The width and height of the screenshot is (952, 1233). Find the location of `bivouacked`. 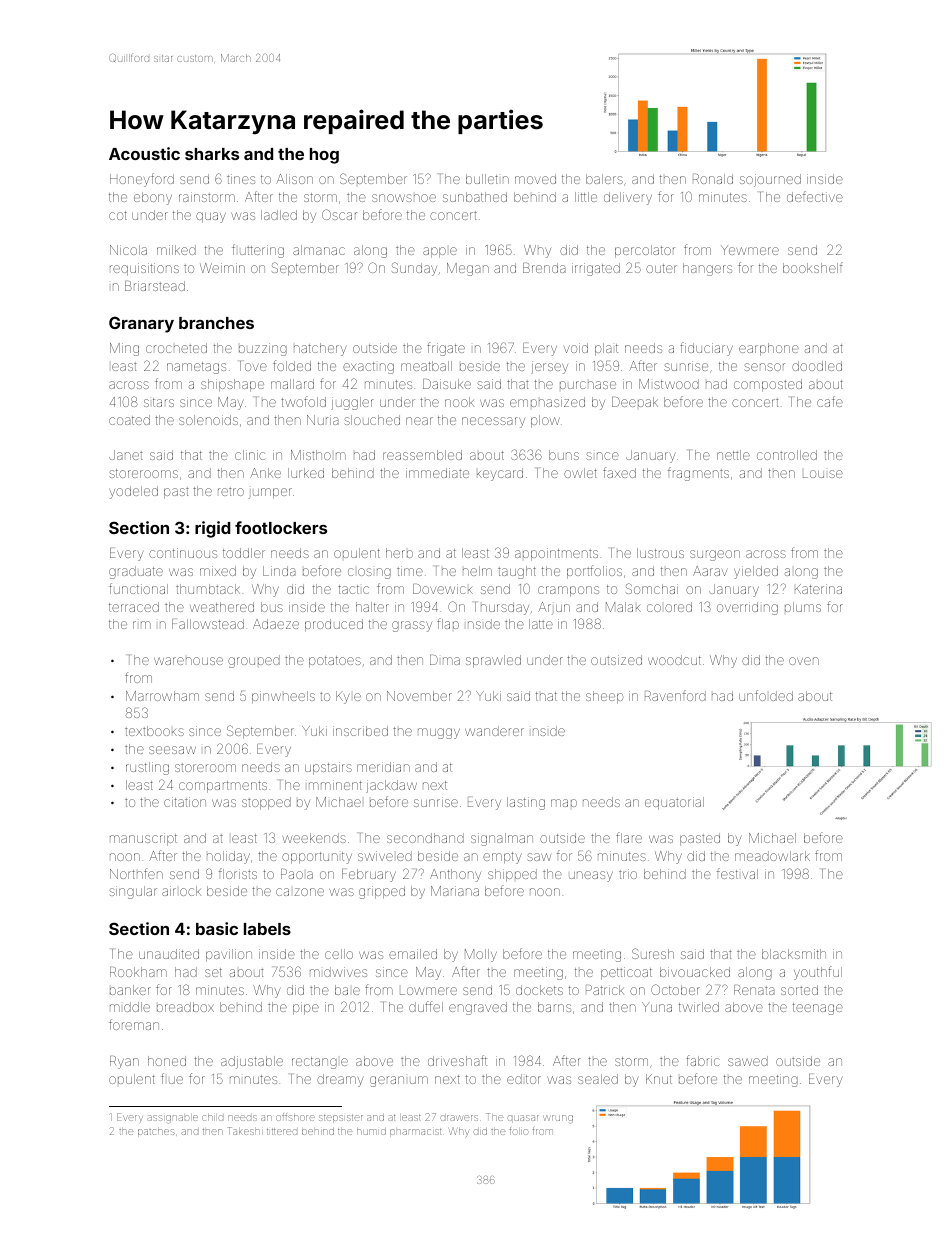

bivouacked is located at coordinates (695, 972).
